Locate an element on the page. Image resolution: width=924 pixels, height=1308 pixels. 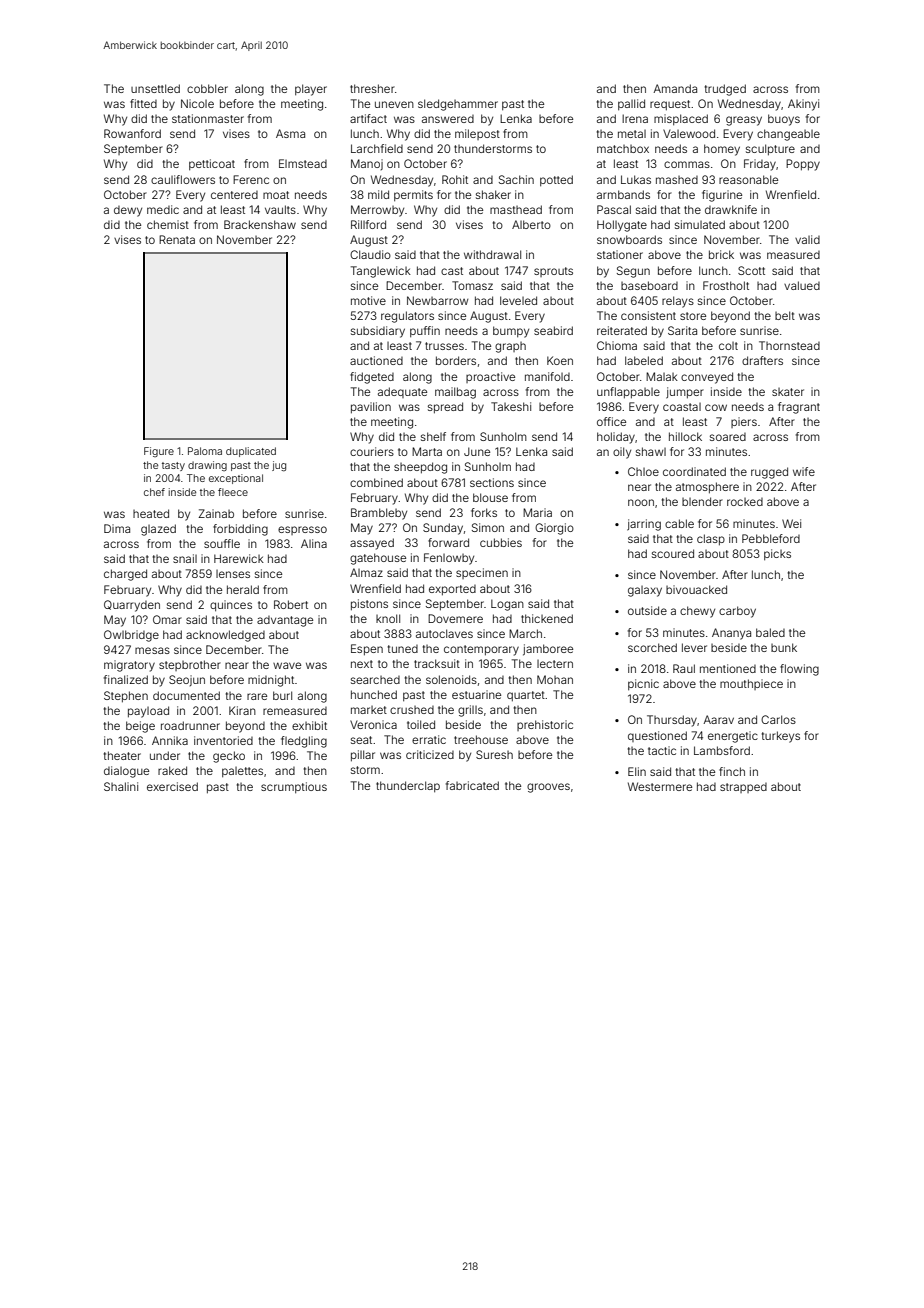
forbidding is located at coordinates (240, 530).
